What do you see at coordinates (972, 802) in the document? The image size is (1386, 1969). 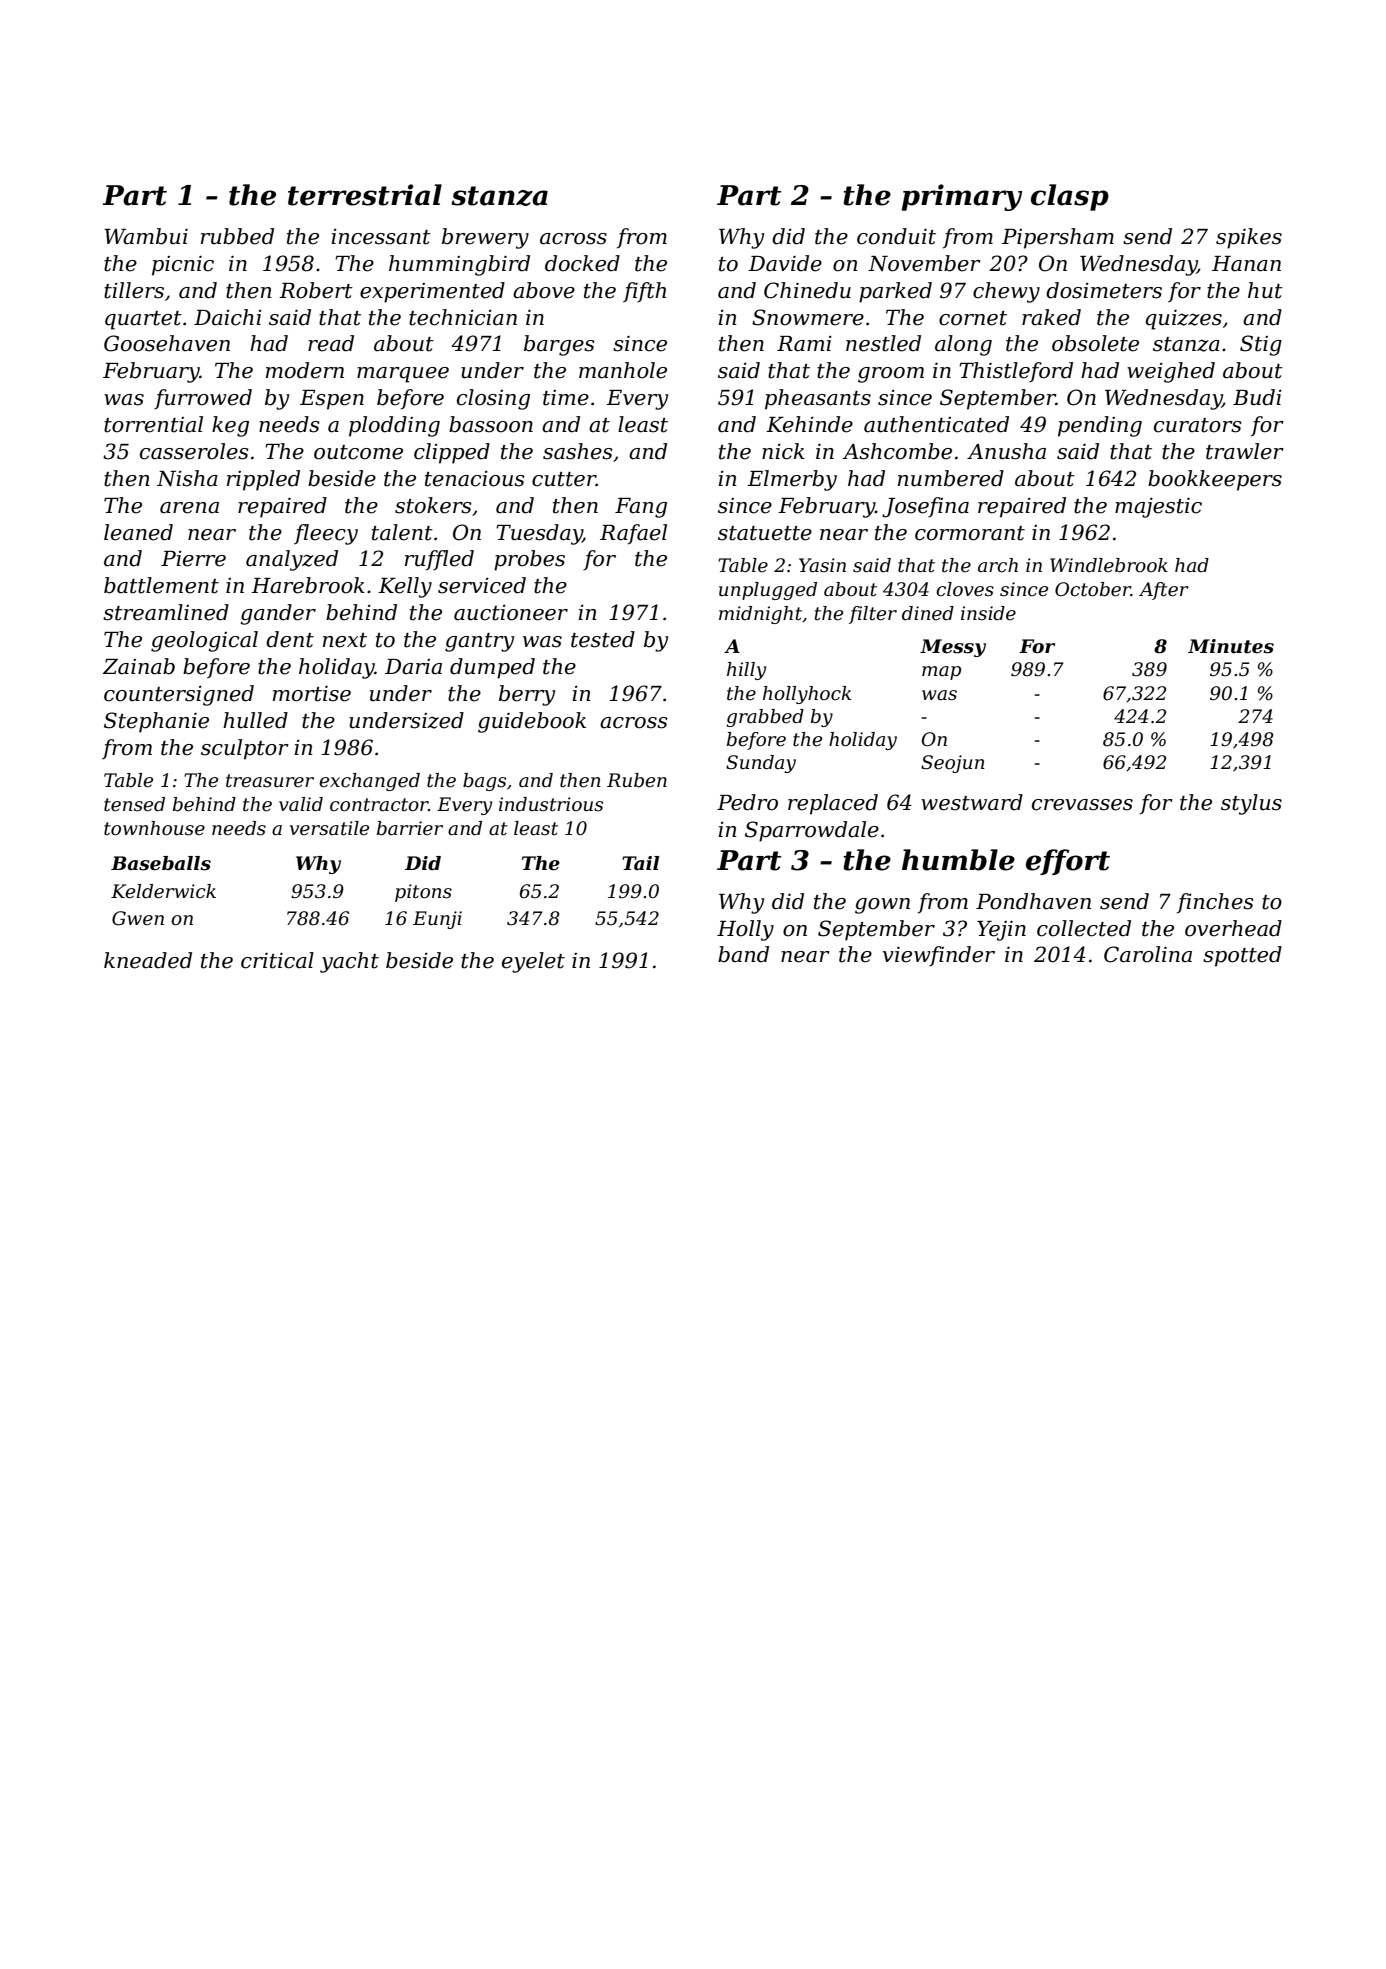 I see `westward` at bounding box center [972, 802].
